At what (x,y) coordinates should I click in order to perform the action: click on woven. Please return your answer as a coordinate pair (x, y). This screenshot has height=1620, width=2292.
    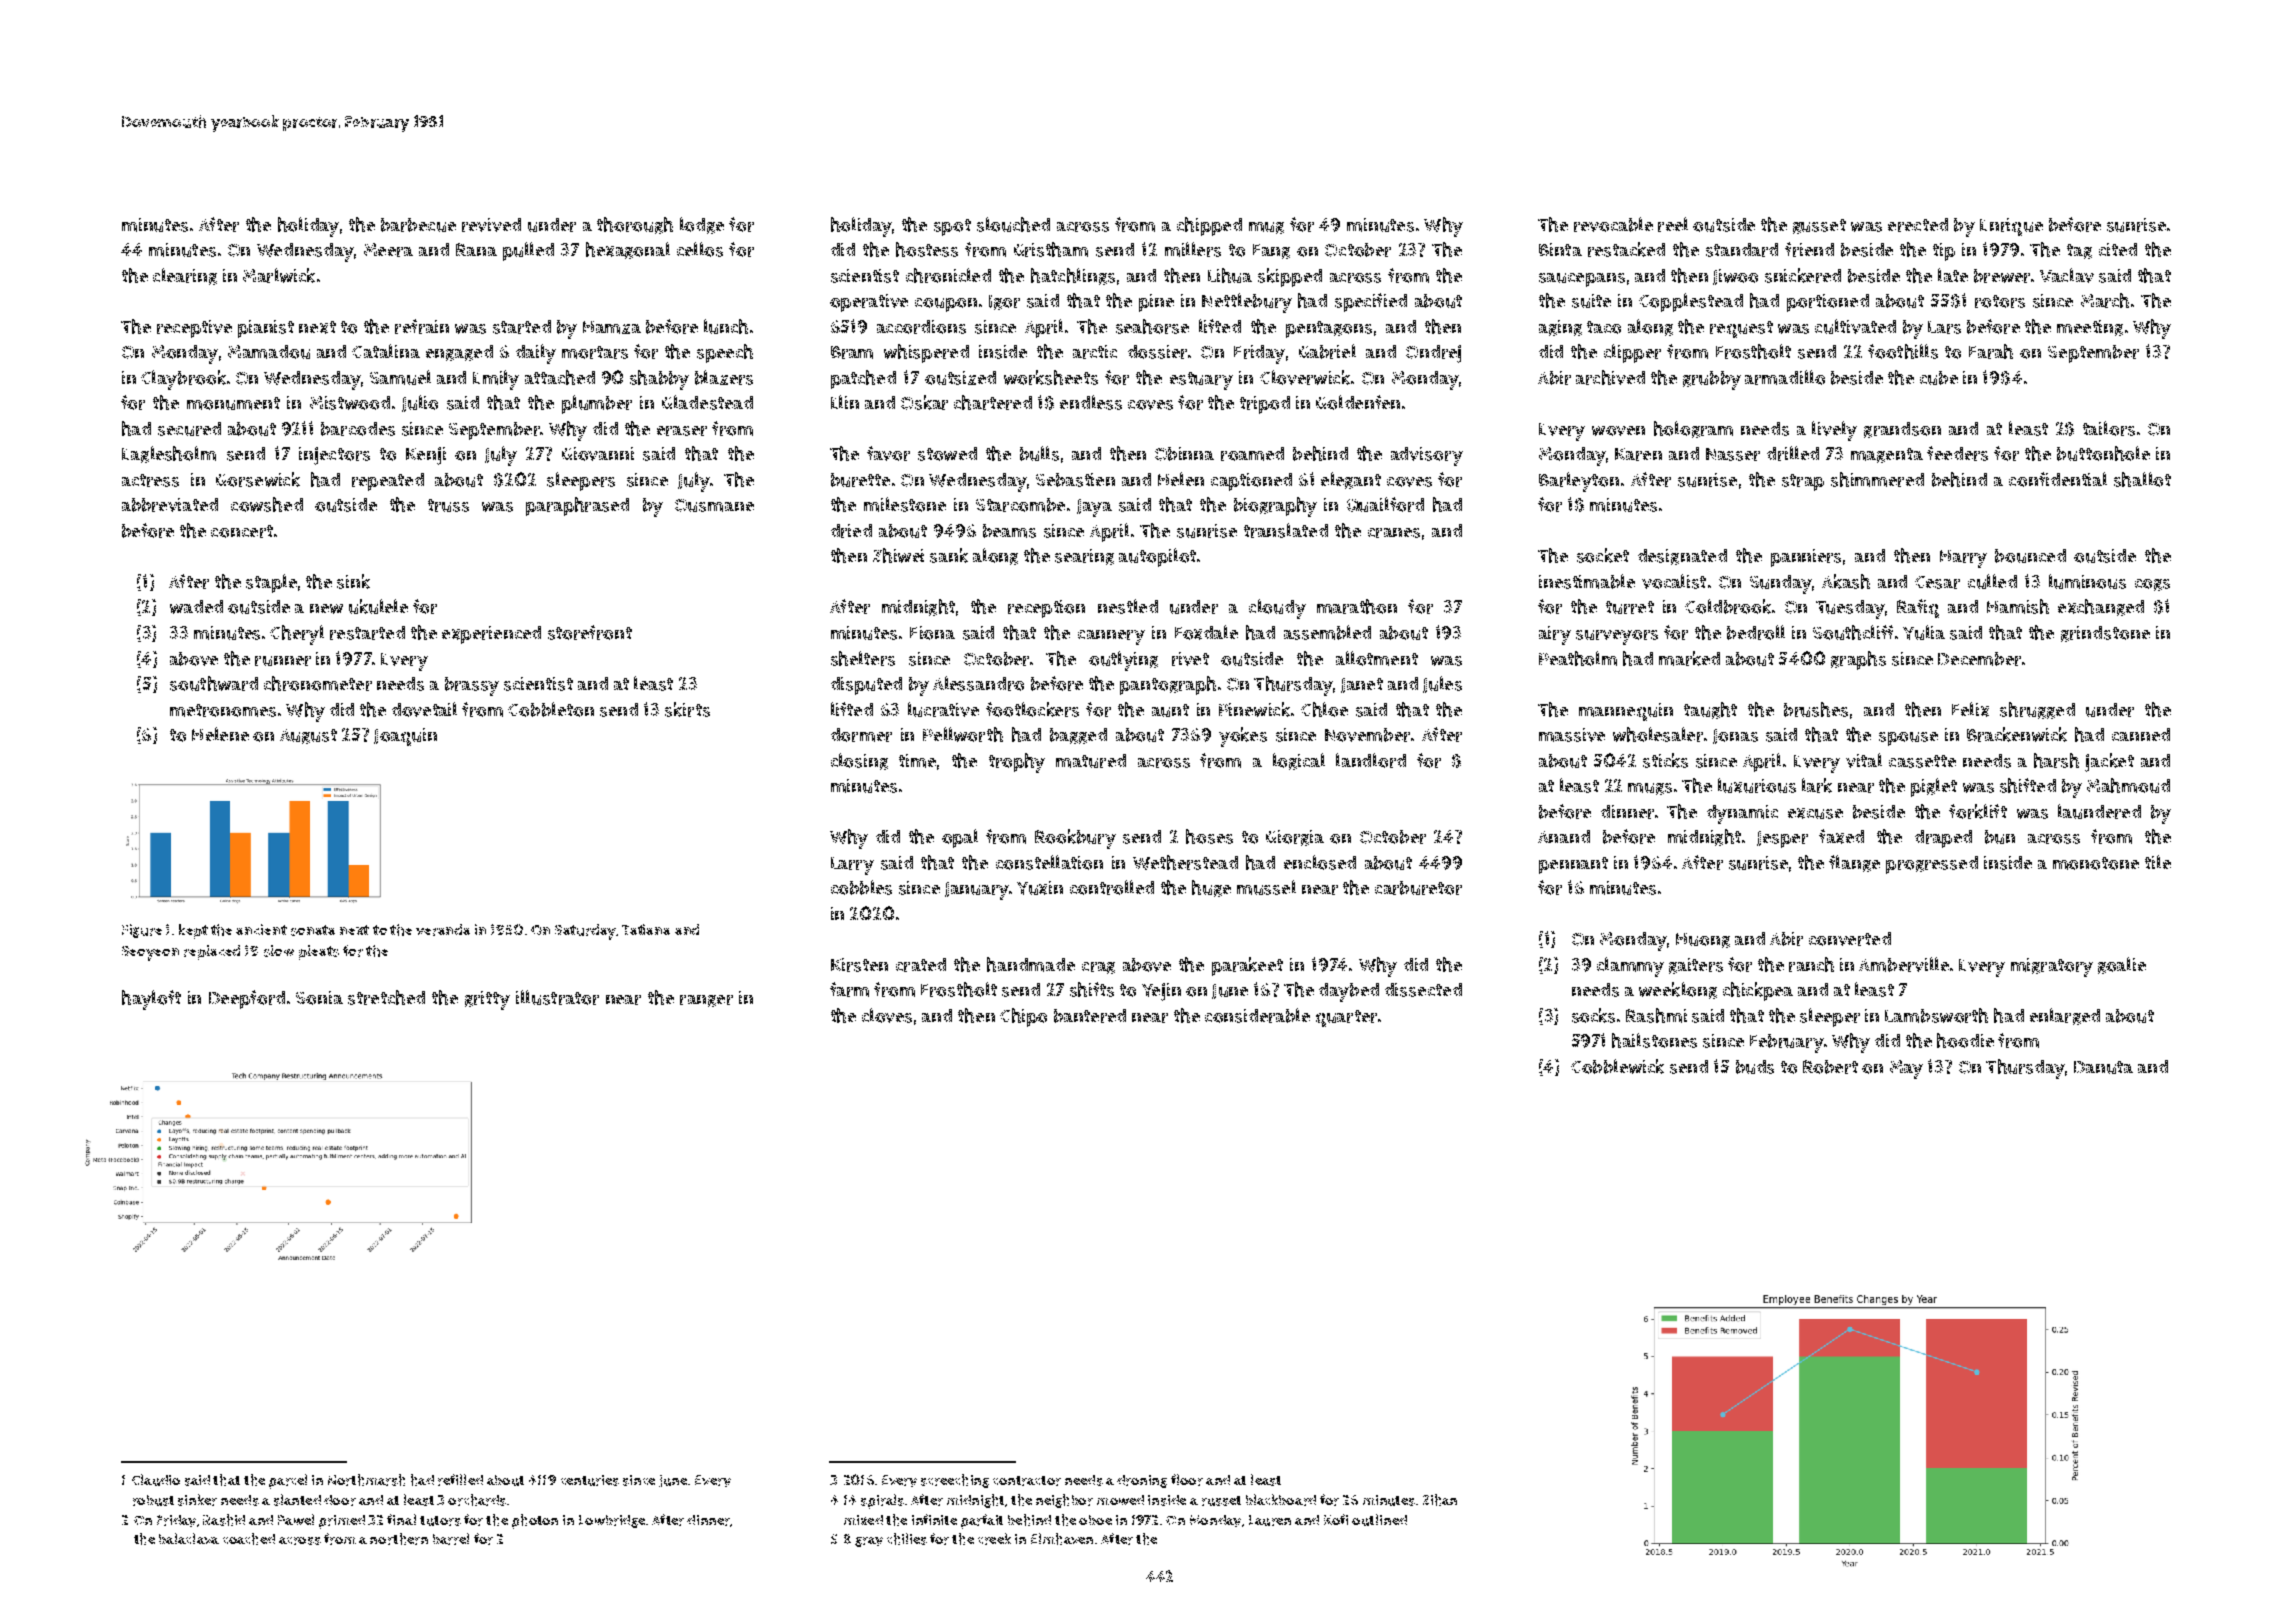
    Looking at the image, I should click on (1618, 431).
